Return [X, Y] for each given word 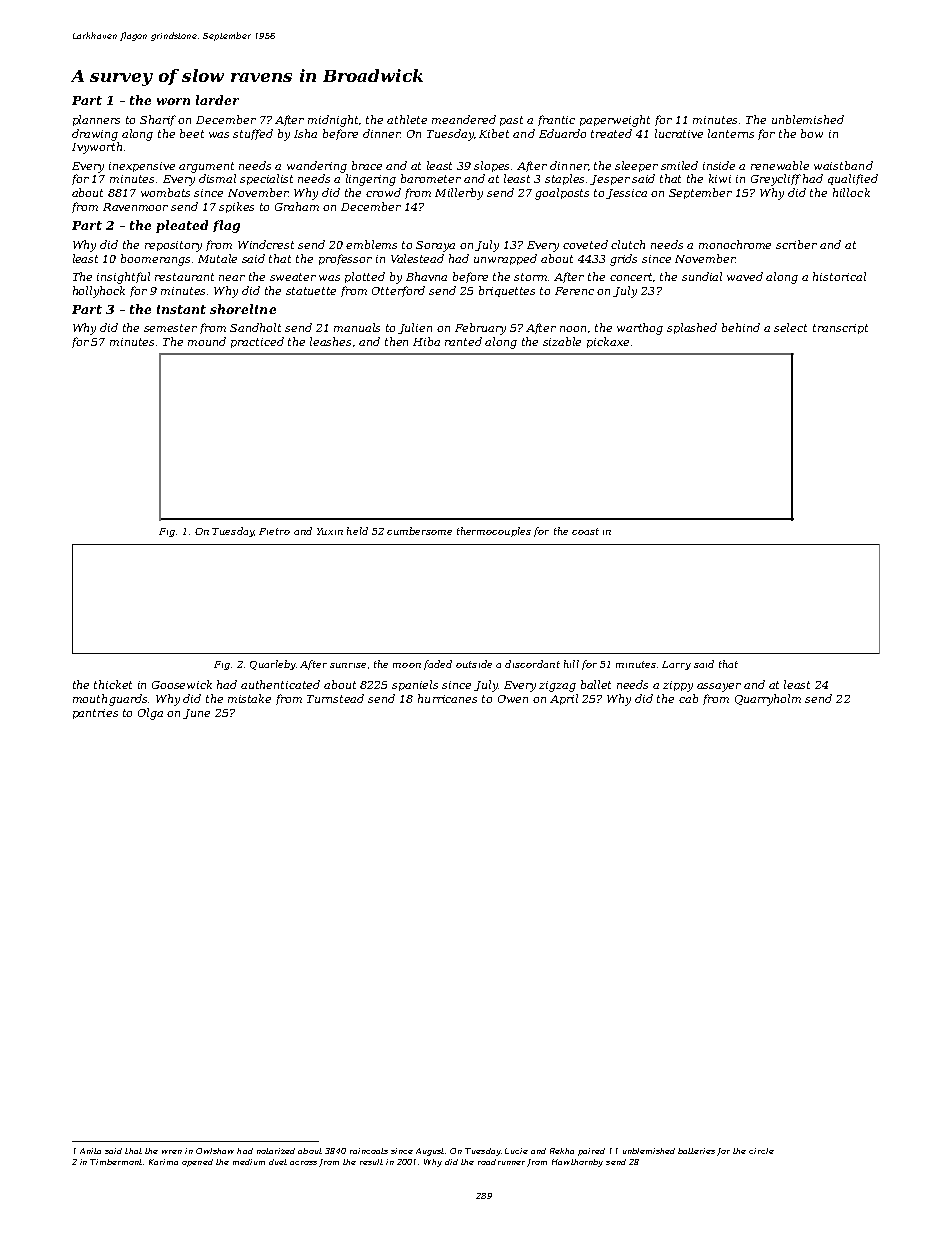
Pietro [274, 531]
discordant [532, 664]
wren [172, 1152]
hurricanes [447, 698]
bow [812, 133]
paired [591, 1152]
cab [688, 698]
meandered [464, 119]
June [196, 714]
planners [96, 120]
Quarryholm [768, 700]
